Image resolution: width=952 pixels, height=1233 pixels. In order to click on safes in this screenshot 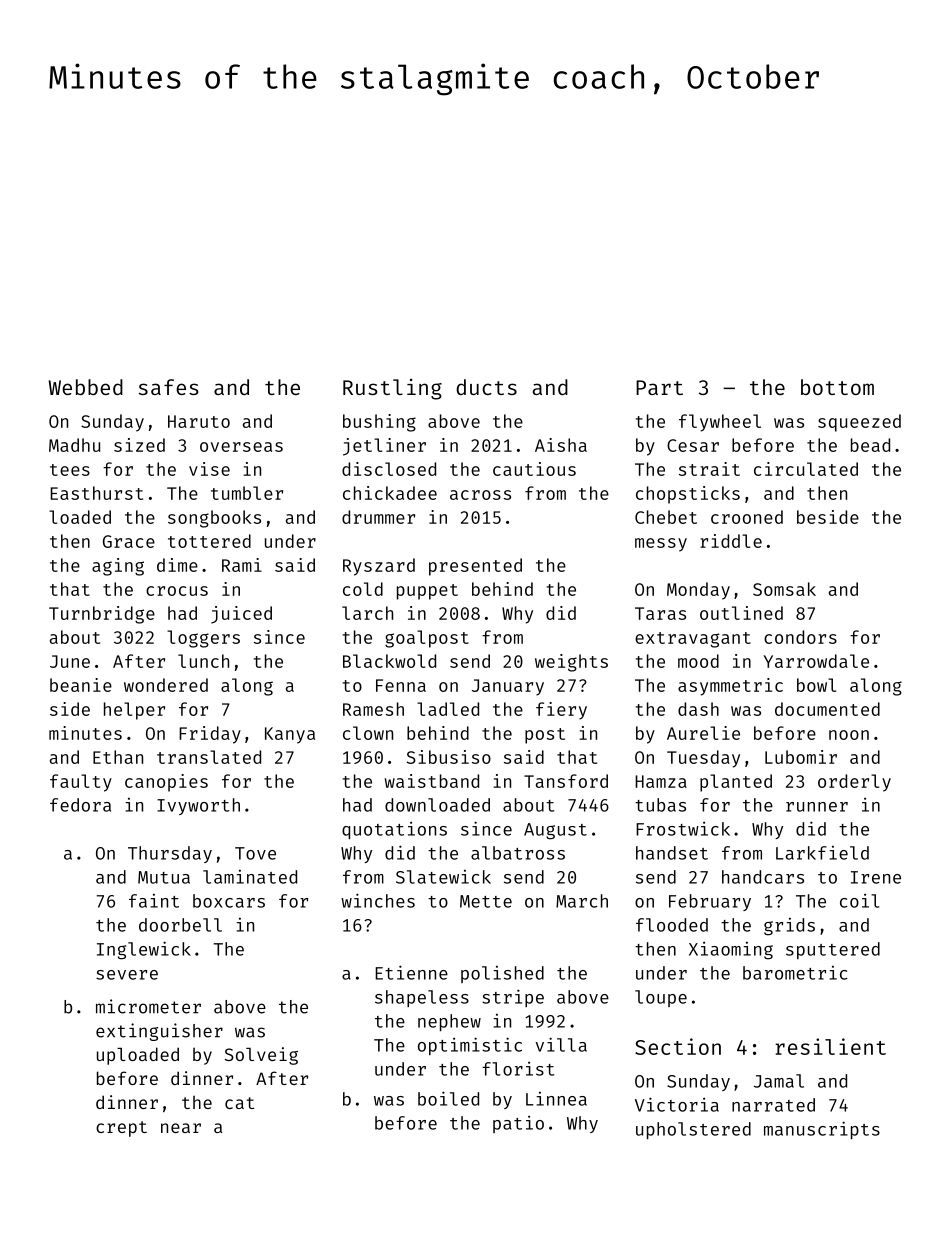, I will do `click(169, 387)`.
